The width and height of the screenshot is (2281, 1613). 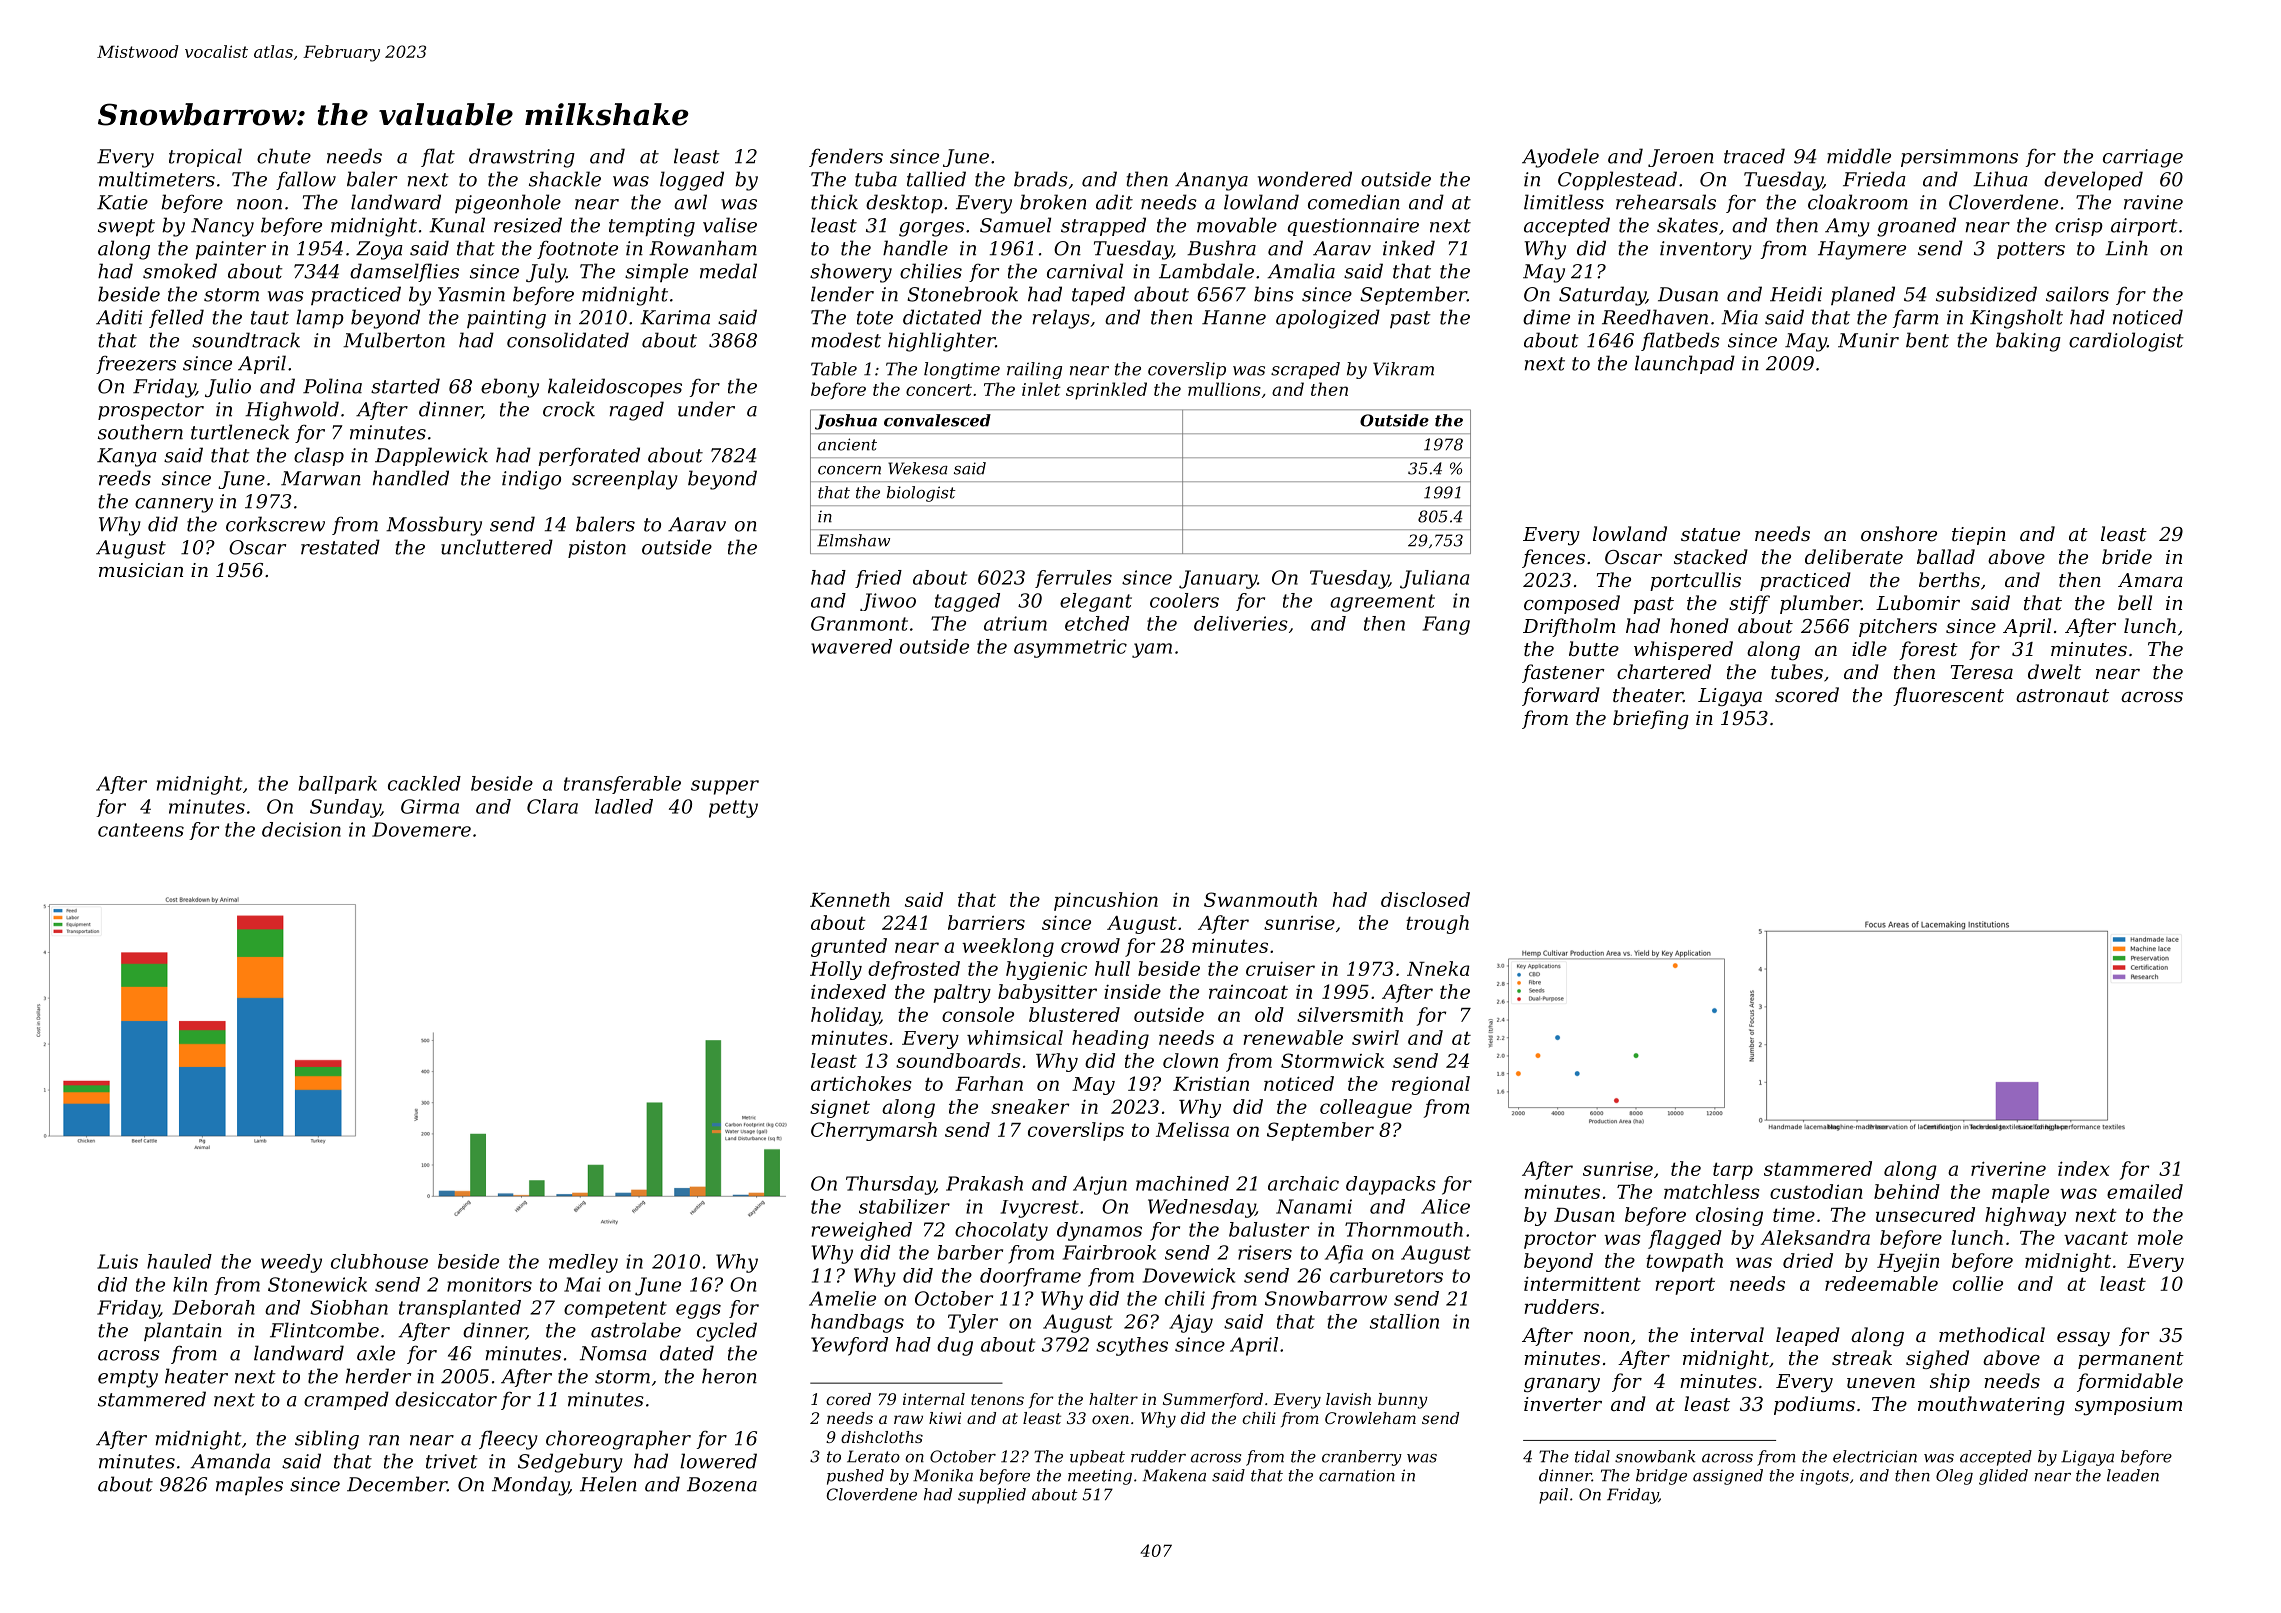 I want to click on forward, so click(x=1561, y=696).
